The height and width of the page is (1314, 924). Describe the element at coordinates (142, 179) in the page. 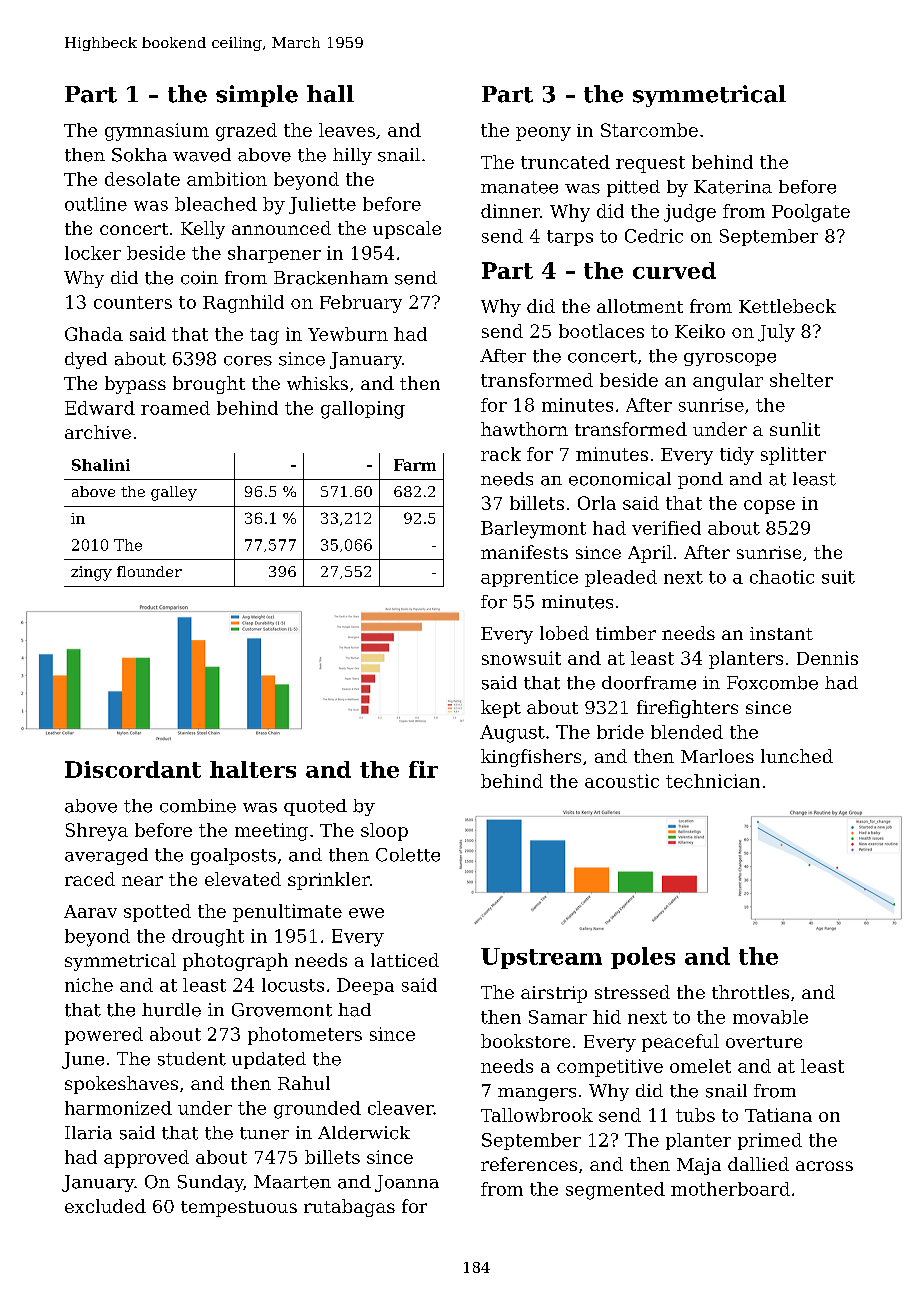

I see `desolate` at that location.
